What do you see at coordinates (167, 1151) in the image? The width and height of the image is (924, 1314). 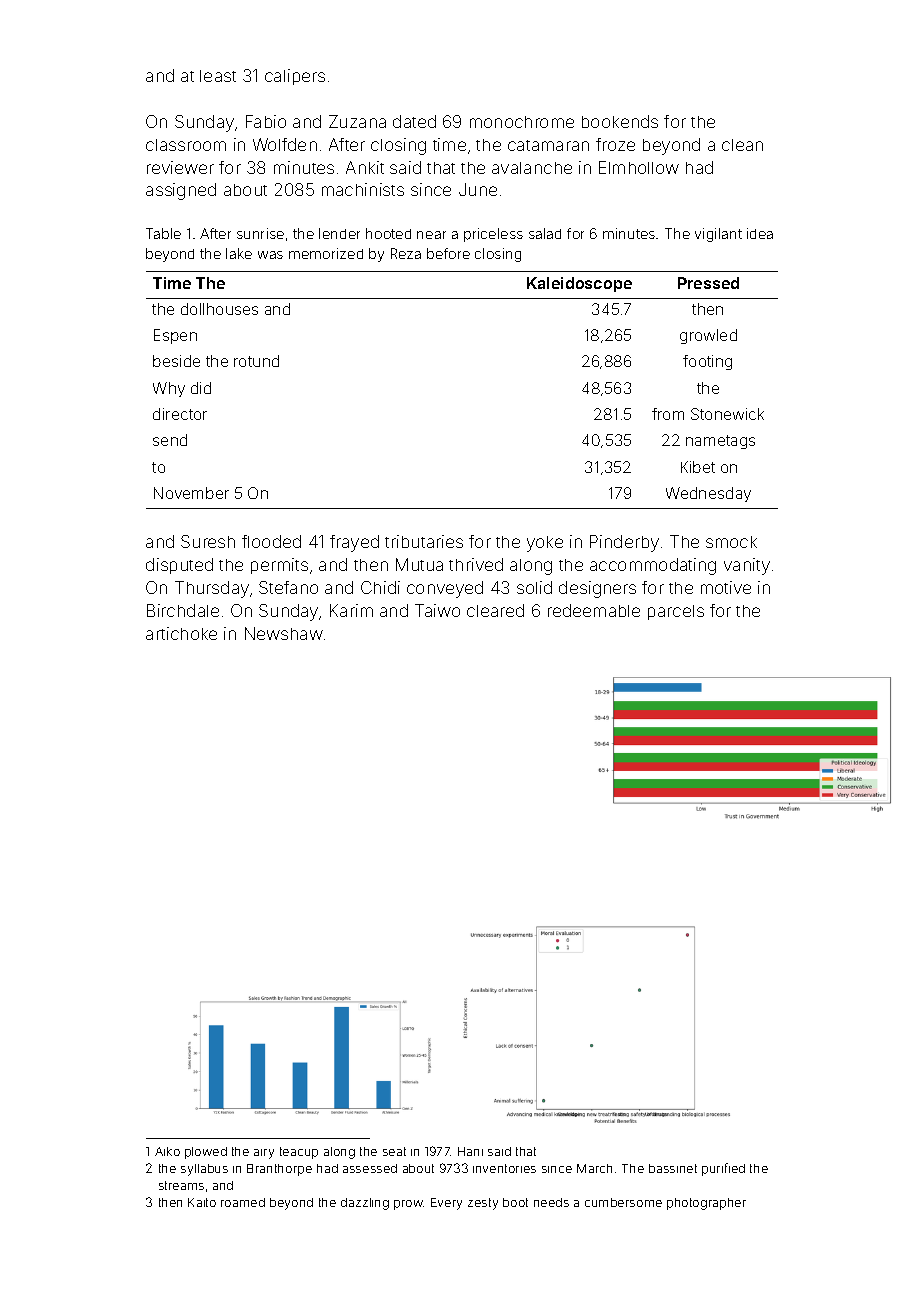 I see `Aiko` at bounding box center [167, 1151].
